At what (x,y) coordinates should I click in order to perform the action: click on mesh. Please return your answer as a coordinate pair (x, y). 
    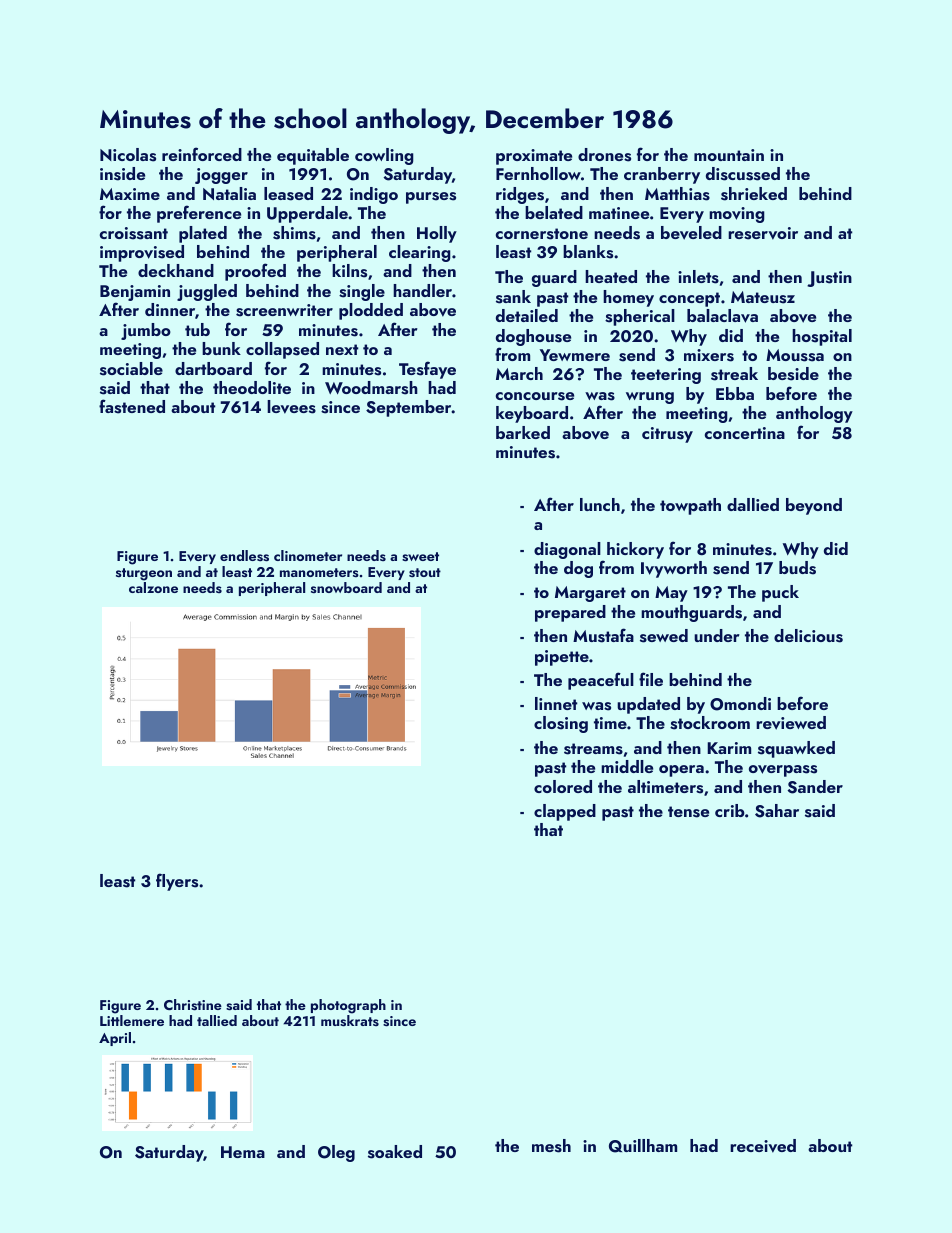
    Looking at the image, I should click on (551, 1146).
